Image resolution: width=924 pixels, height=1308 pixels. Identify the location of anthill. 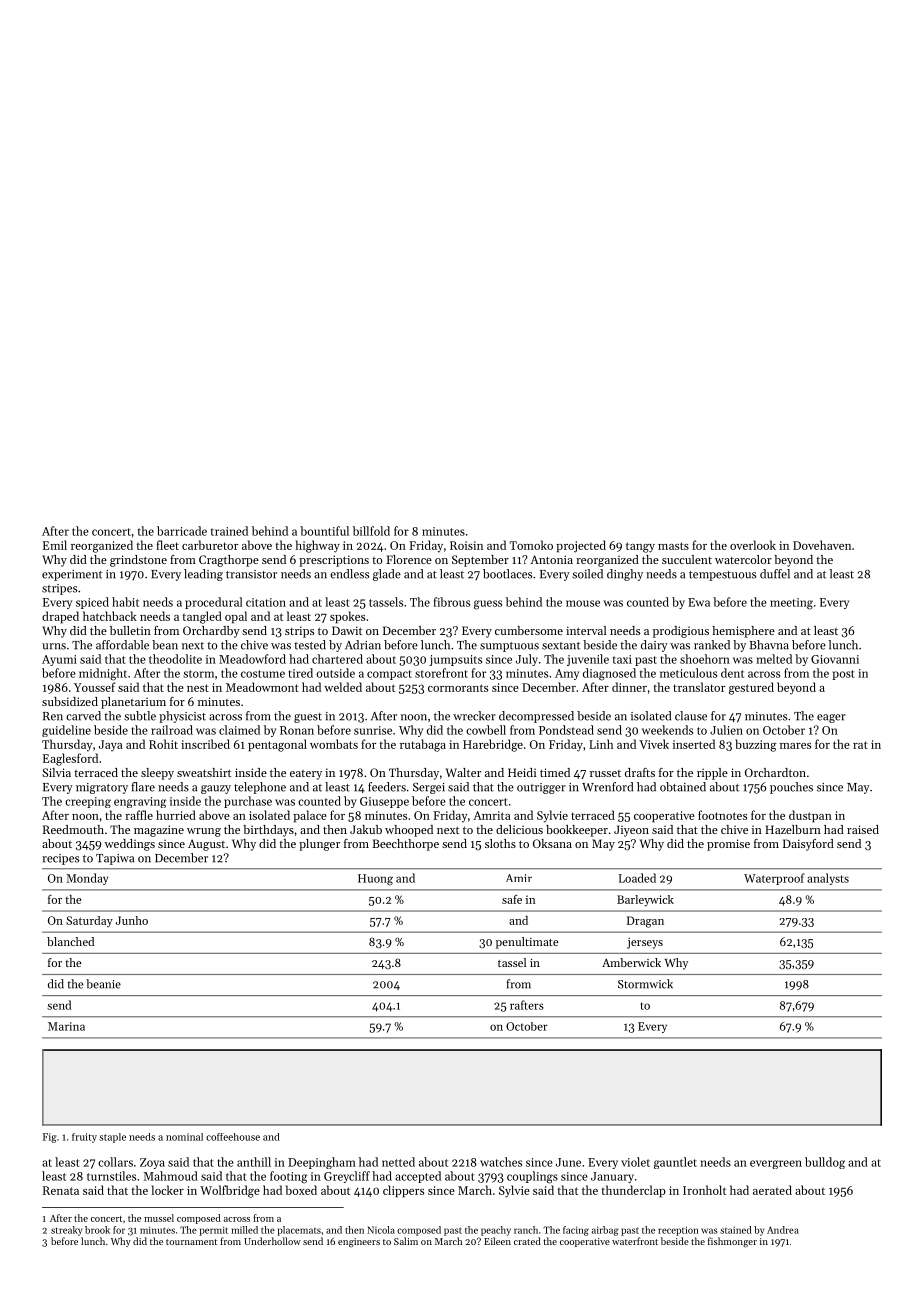
(254, 1162).
